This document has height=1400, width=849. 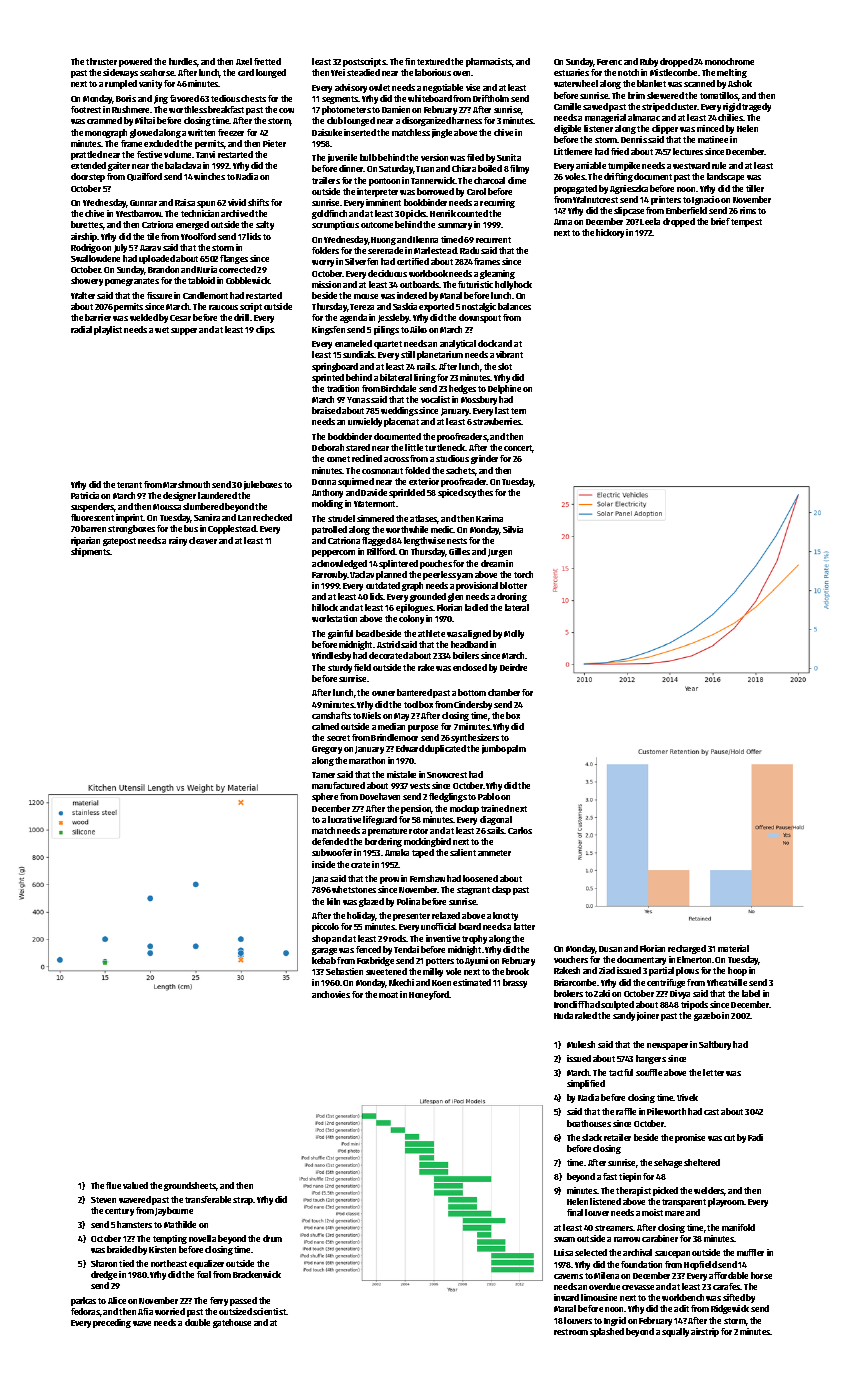 I want to click on tern, so click(x=518, y=411).
